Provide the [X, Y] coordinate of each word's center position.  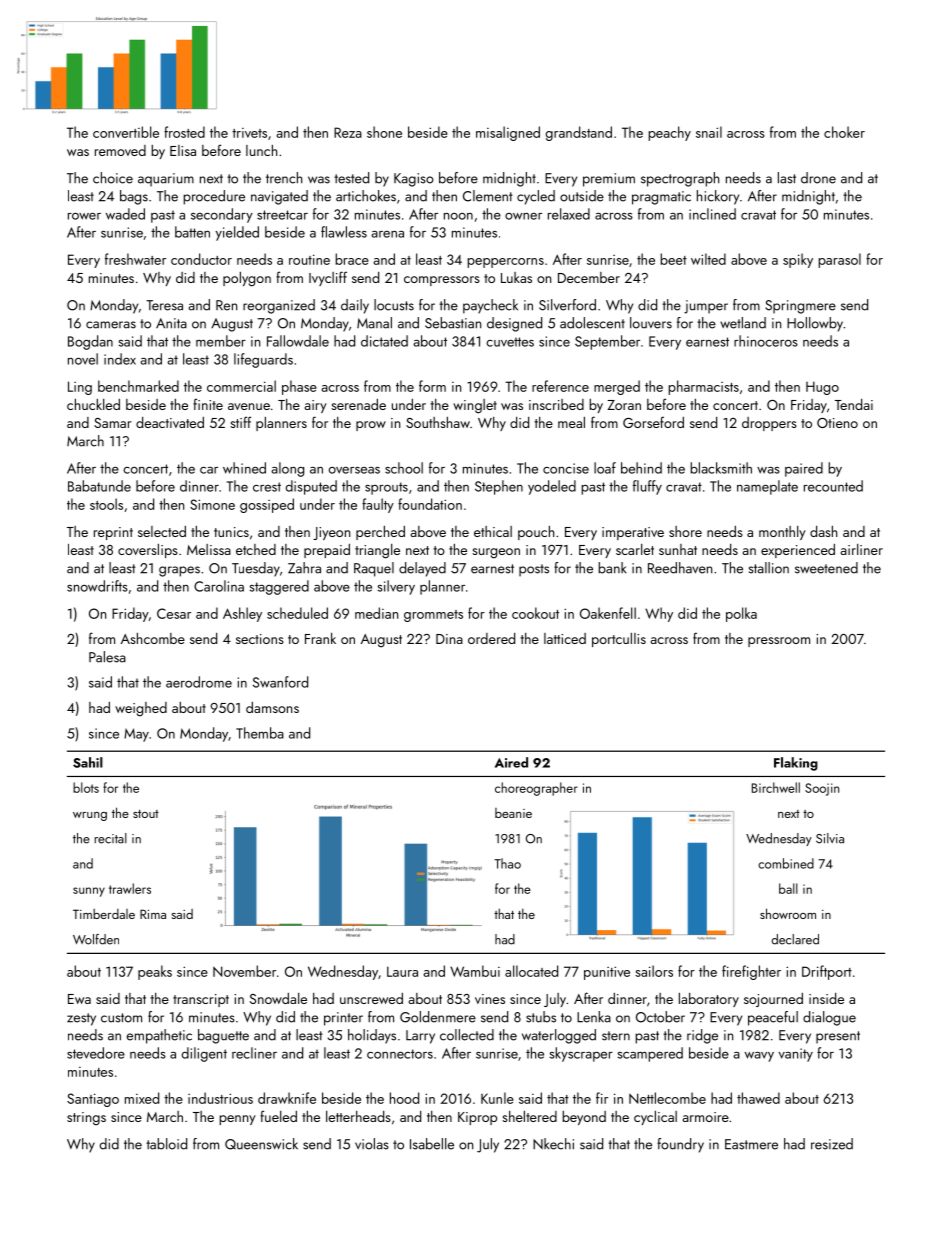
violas [372, 1144]
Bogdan [90, 342]
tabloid [166, 1144]
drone [818, 178]
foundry [680, 1145]
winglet [475, 406]
